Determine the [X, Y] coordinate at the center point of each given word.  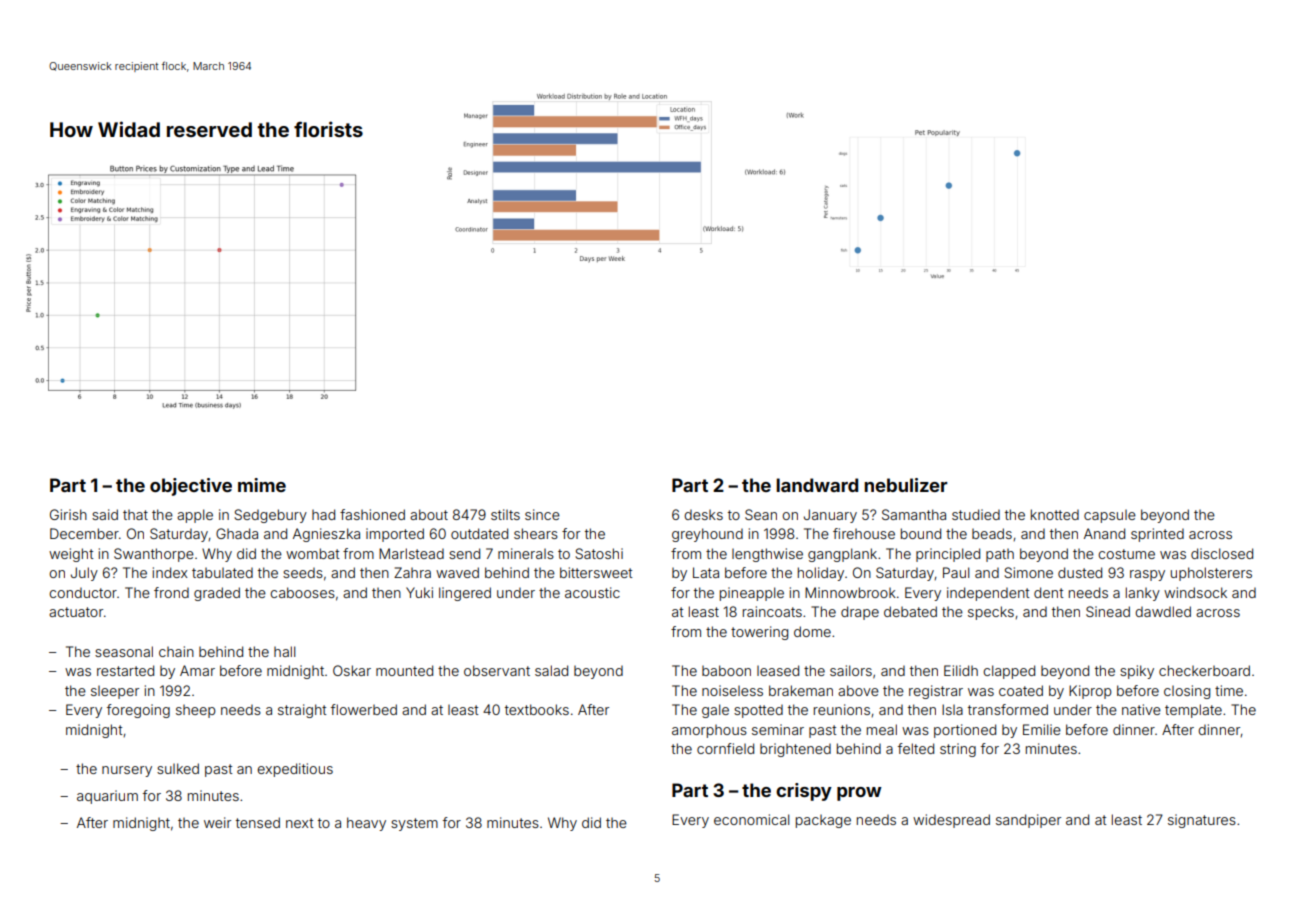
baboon [726, 670]
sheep [196, 711]
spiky [1137, 672]
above [858, 690]
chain [176, 651]
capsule [1110, 516]
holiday [821, 574]
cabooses [302, 592]
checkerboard [1204, 670]
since [542, 514]
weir [217, 822]
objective [191, 487]
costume [1126, 554]
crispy [804, 792]
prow [859, 794]
